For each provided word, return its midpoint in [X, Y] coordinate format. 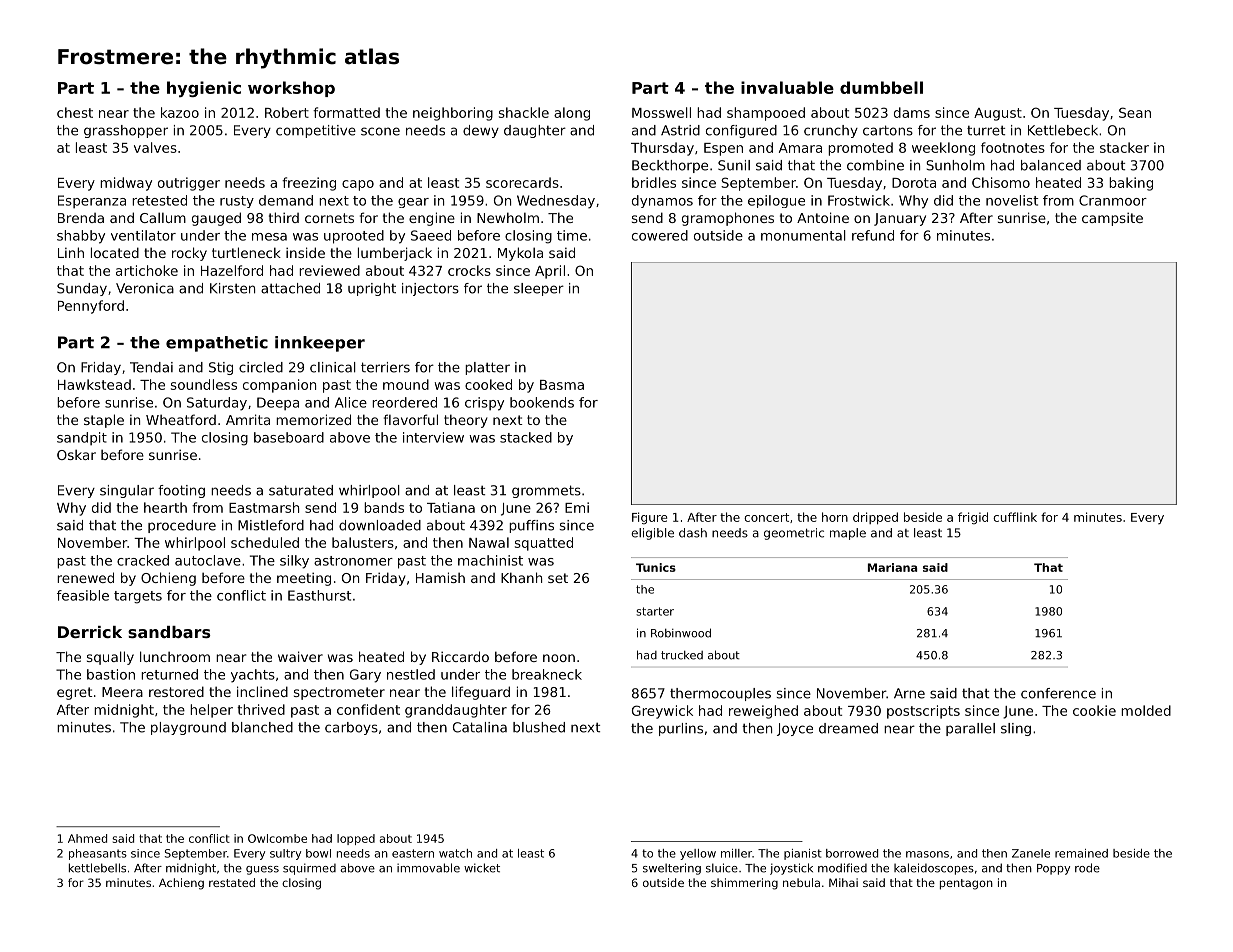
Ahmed [87, 838]
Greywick [662, 712]
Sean [1135, 112]
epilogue [776, 201]
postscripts [923, 712]
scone [380, 131]
